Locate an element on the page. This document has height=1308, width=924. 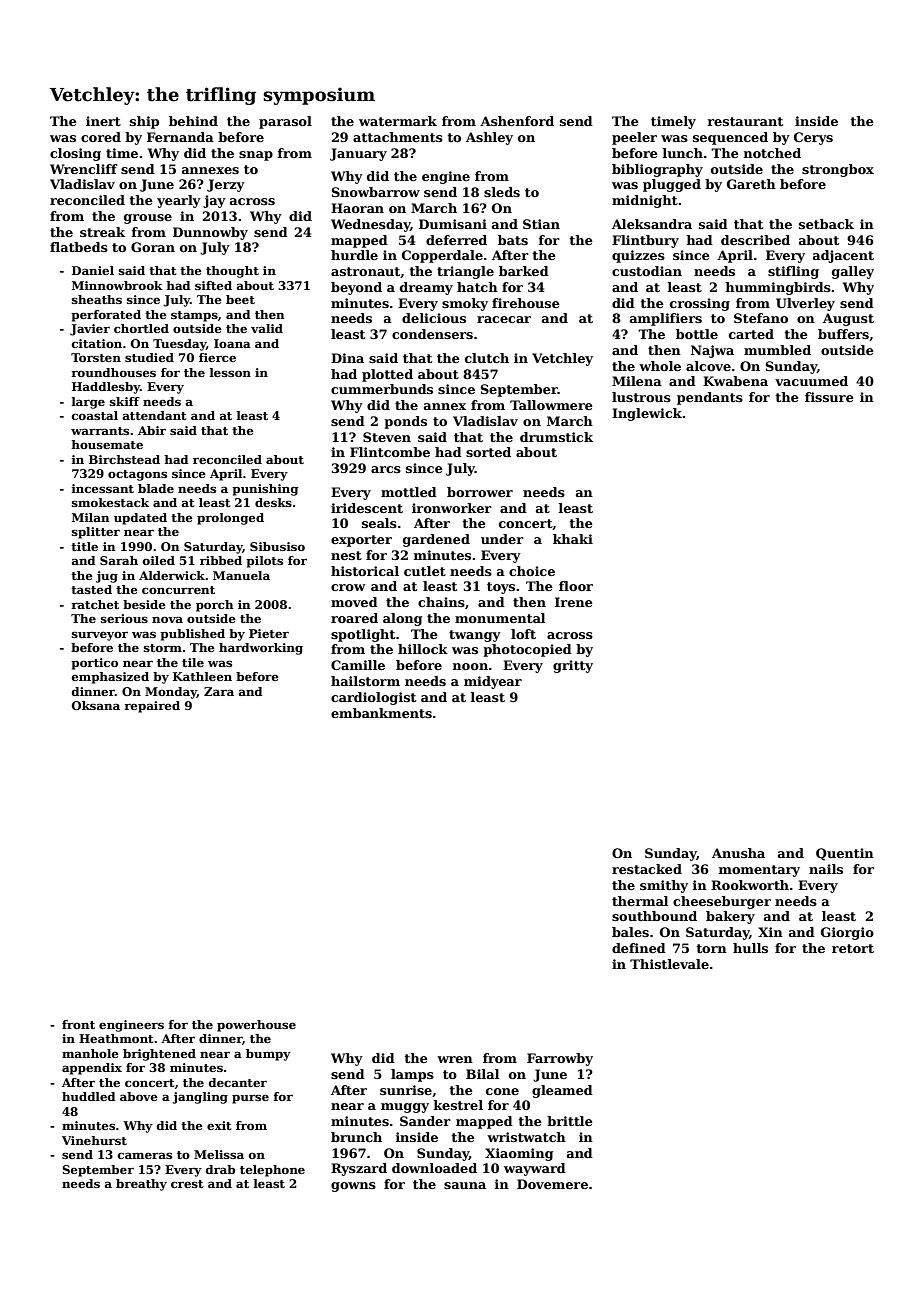
arcs is located at coordinates (386, 469).
